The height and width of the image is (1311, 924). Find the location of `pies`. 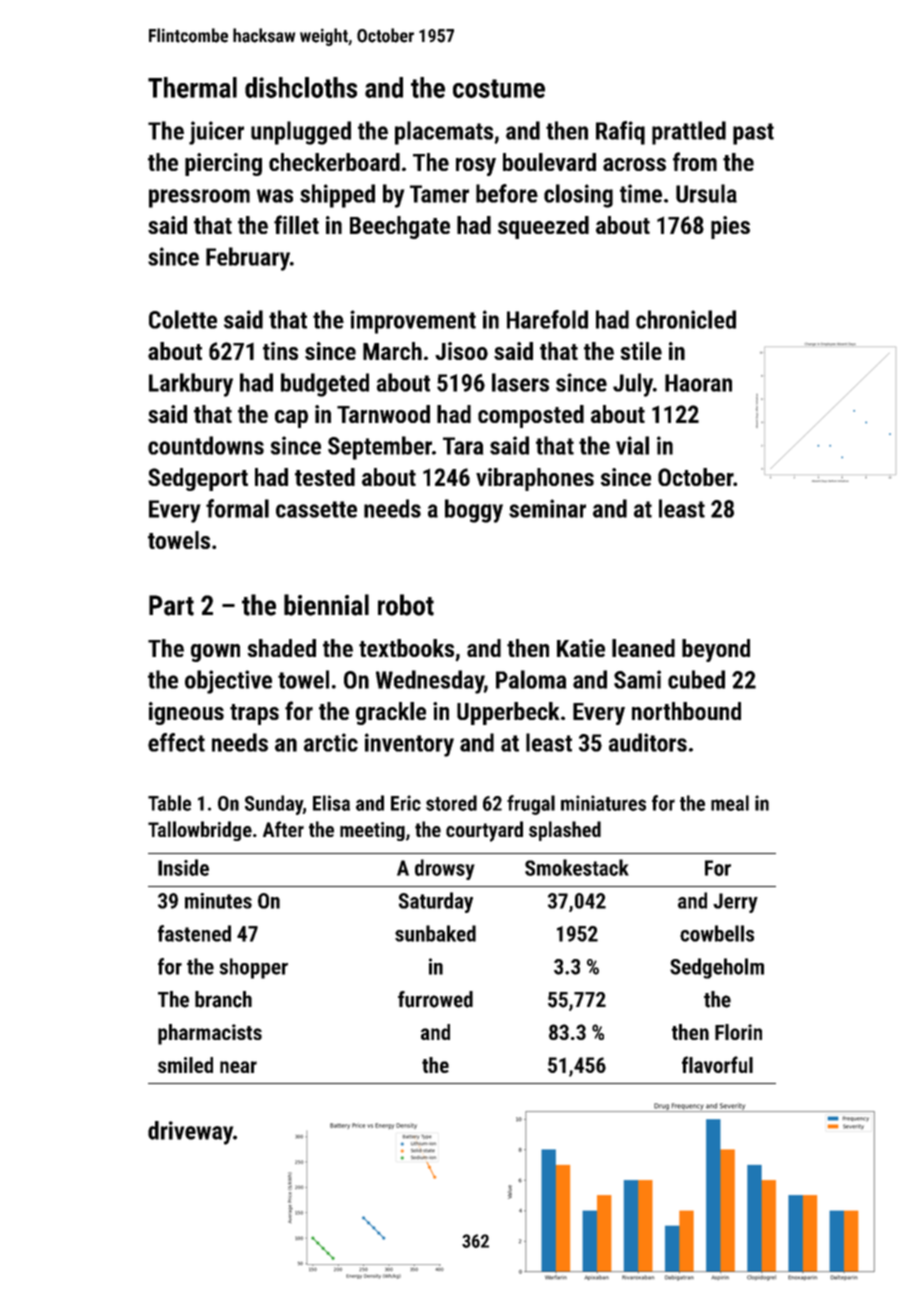

pies is located at coordinates (730, 227).
